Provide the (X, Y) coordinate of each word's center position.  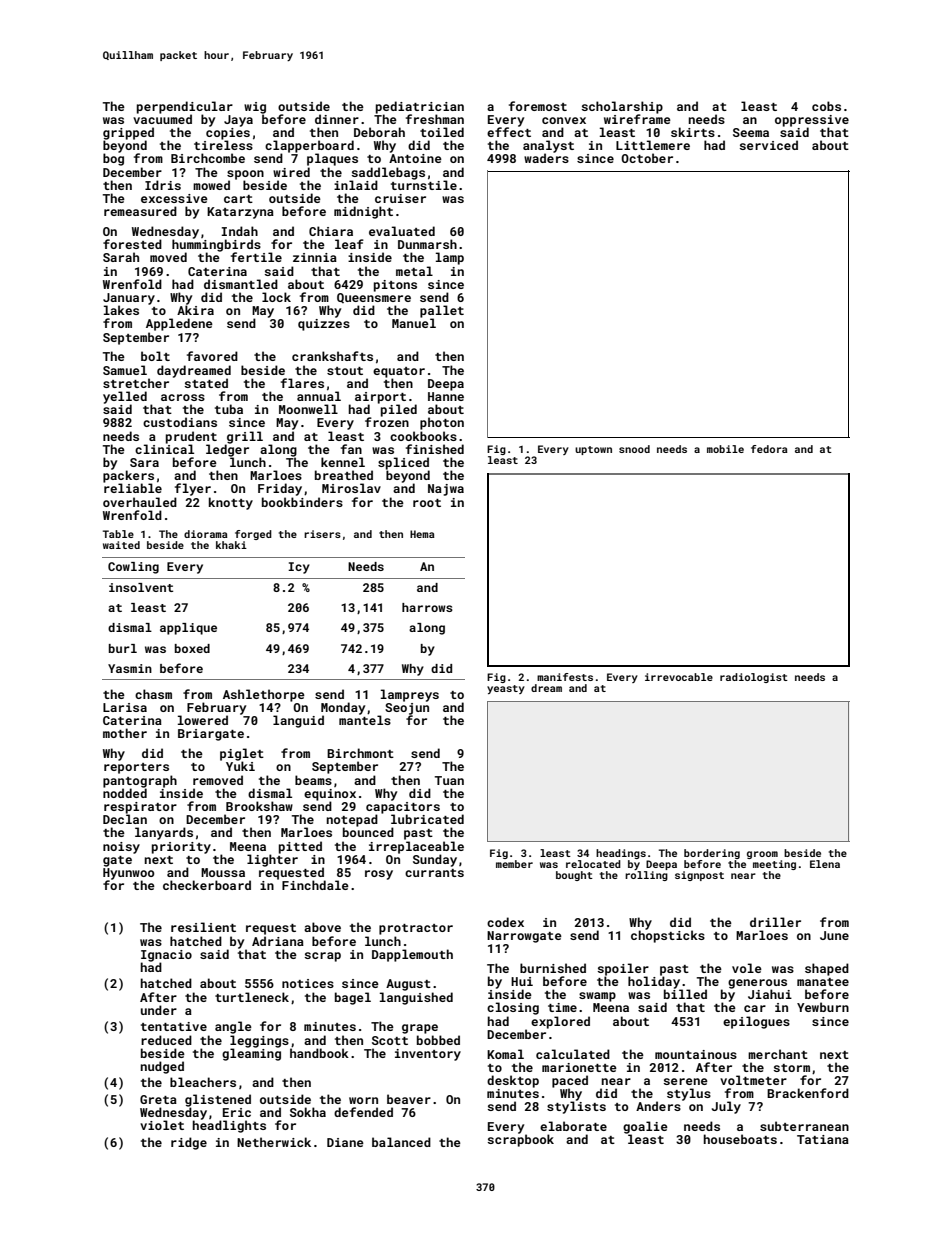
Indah (239, 231)
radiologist (754, 678)
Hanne (446, 396)
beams (313, 780)
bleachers (203, 1082)
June (834, 935)
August (408, 985)
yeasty (506, 689)
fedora (769, 449)
